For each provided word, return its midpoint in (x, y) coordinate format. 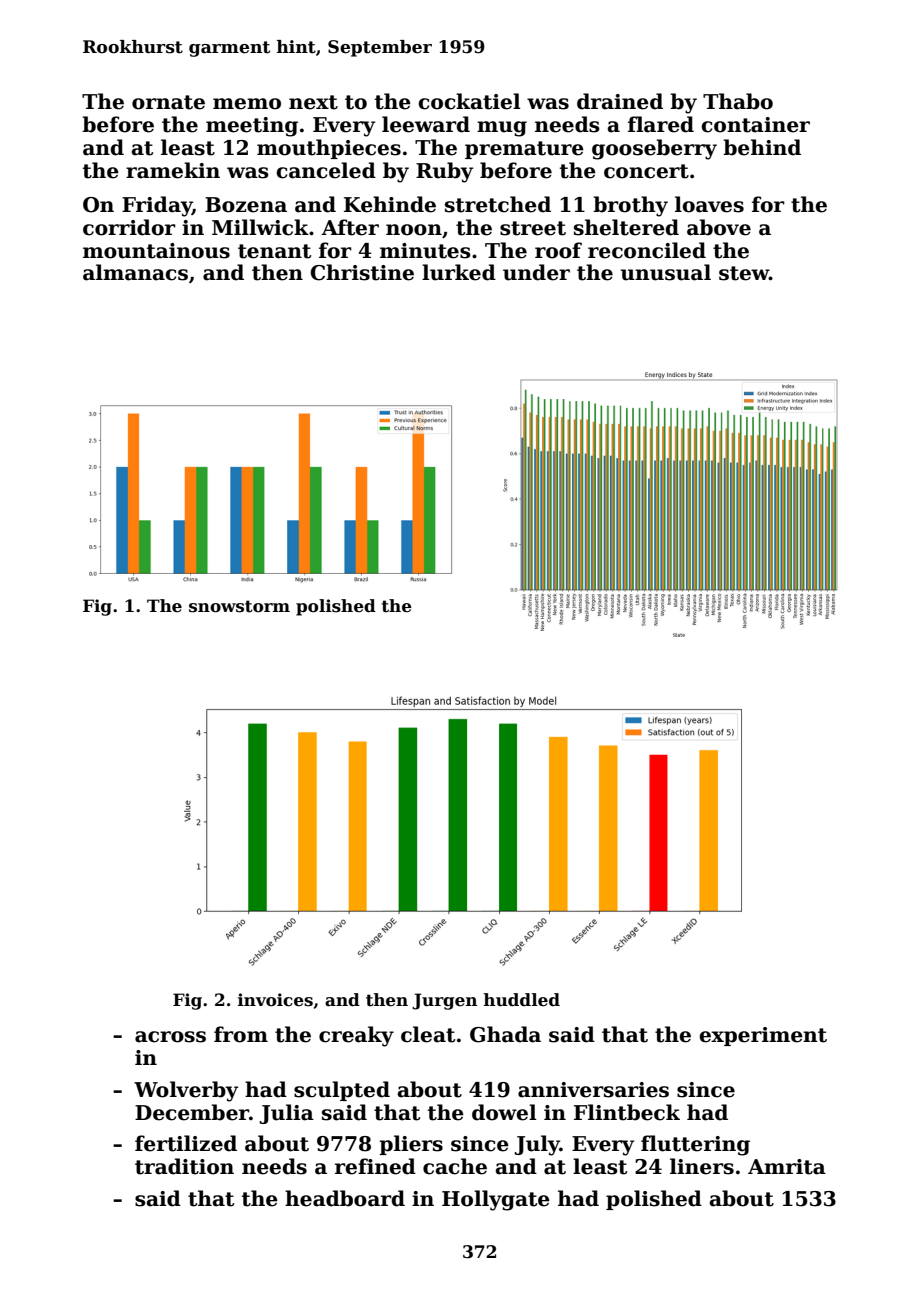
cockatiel (469, 101)
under (536, 272)
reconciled (647, 250)
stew (744, 273)
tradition (184, 1166)
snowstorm (239, 606)
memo (247, 104)
